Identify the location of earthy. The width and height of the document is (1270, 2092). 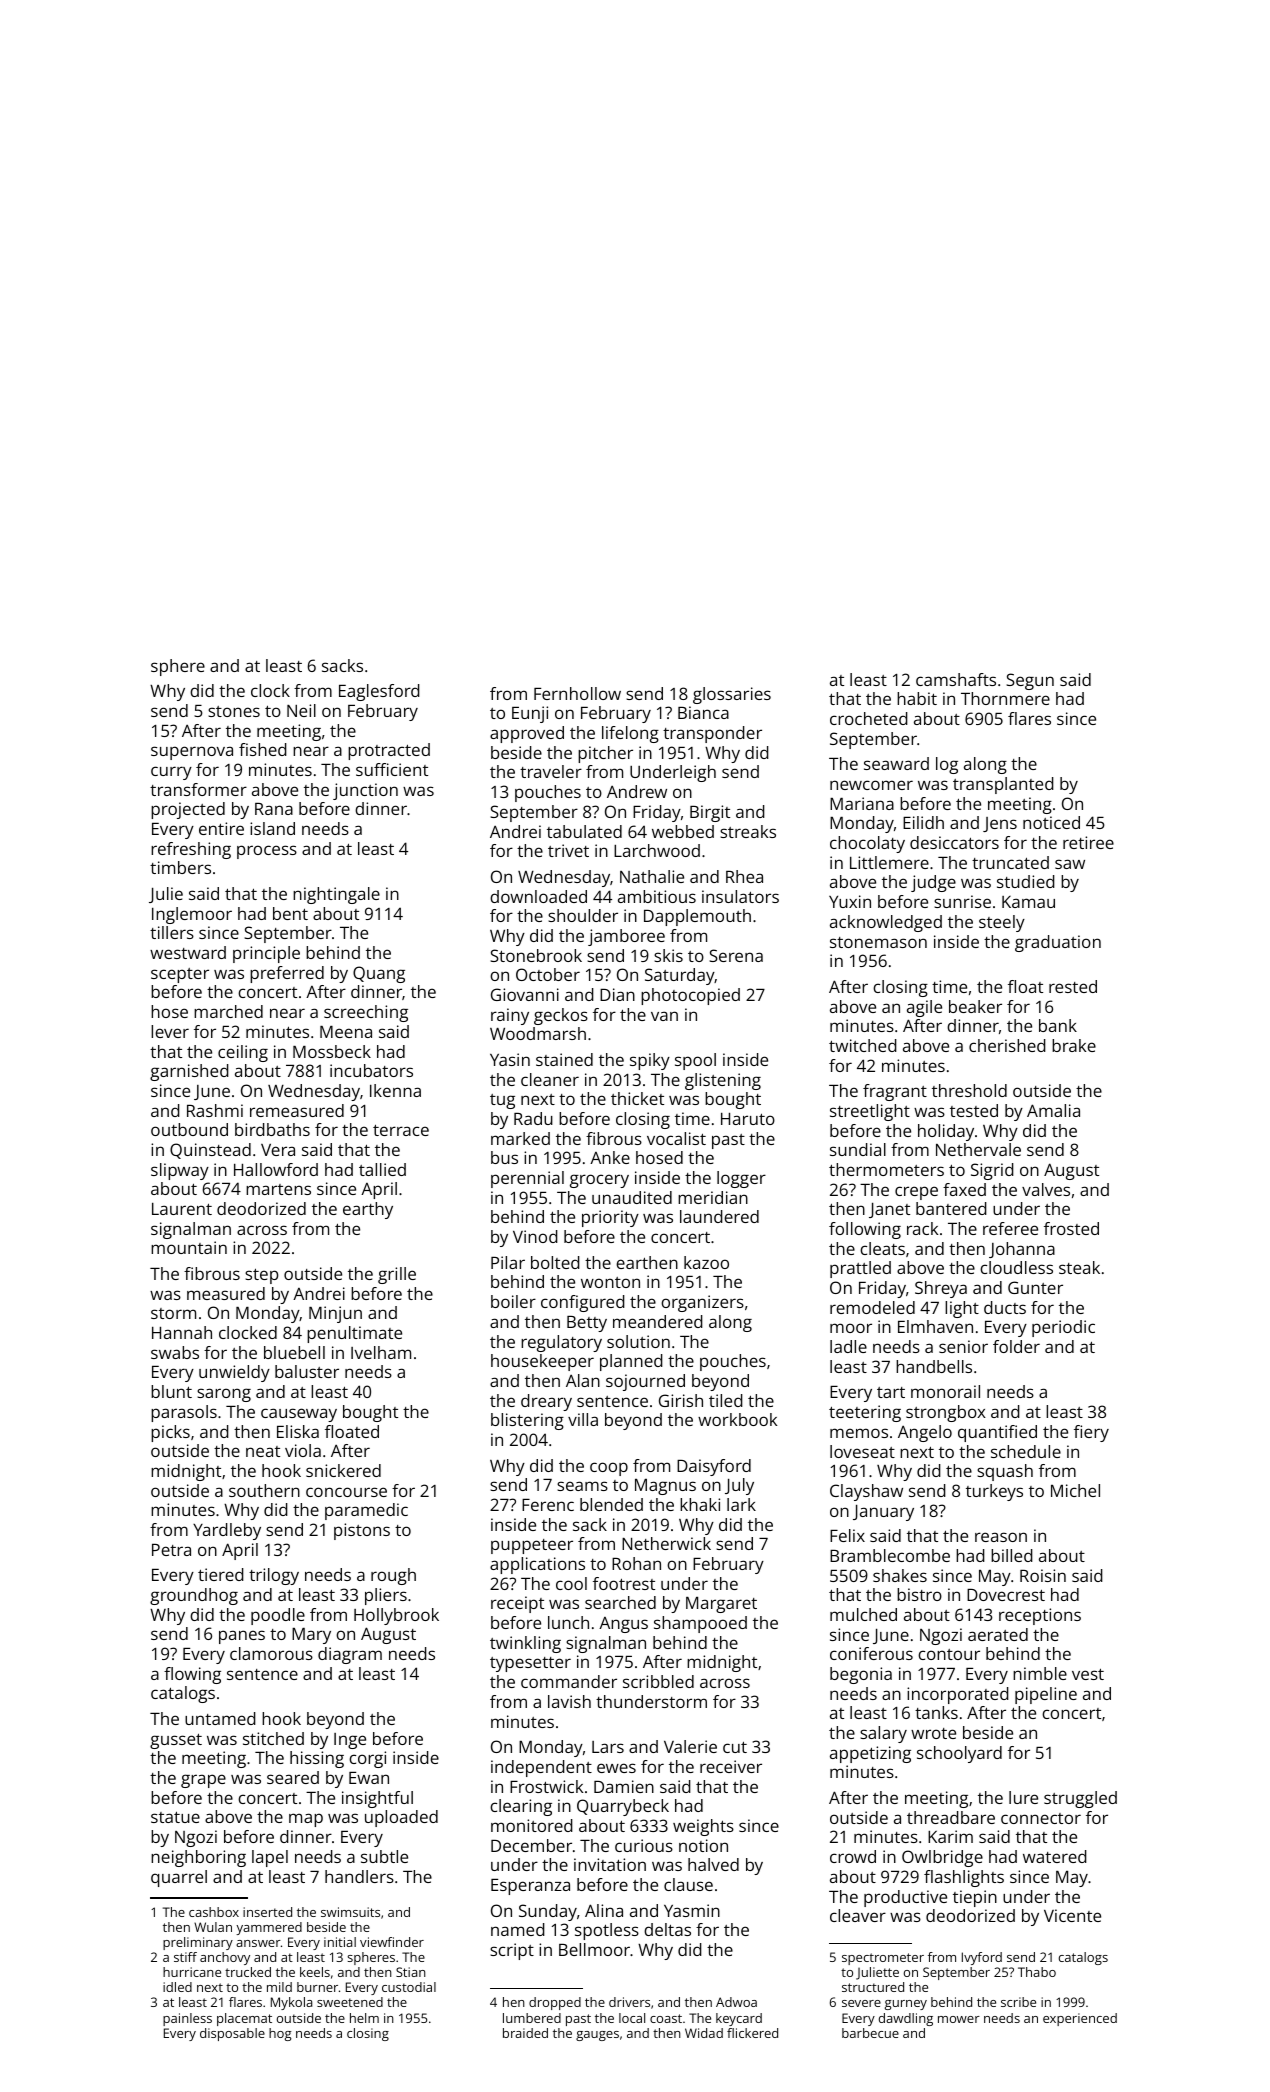
(368, 1210).
